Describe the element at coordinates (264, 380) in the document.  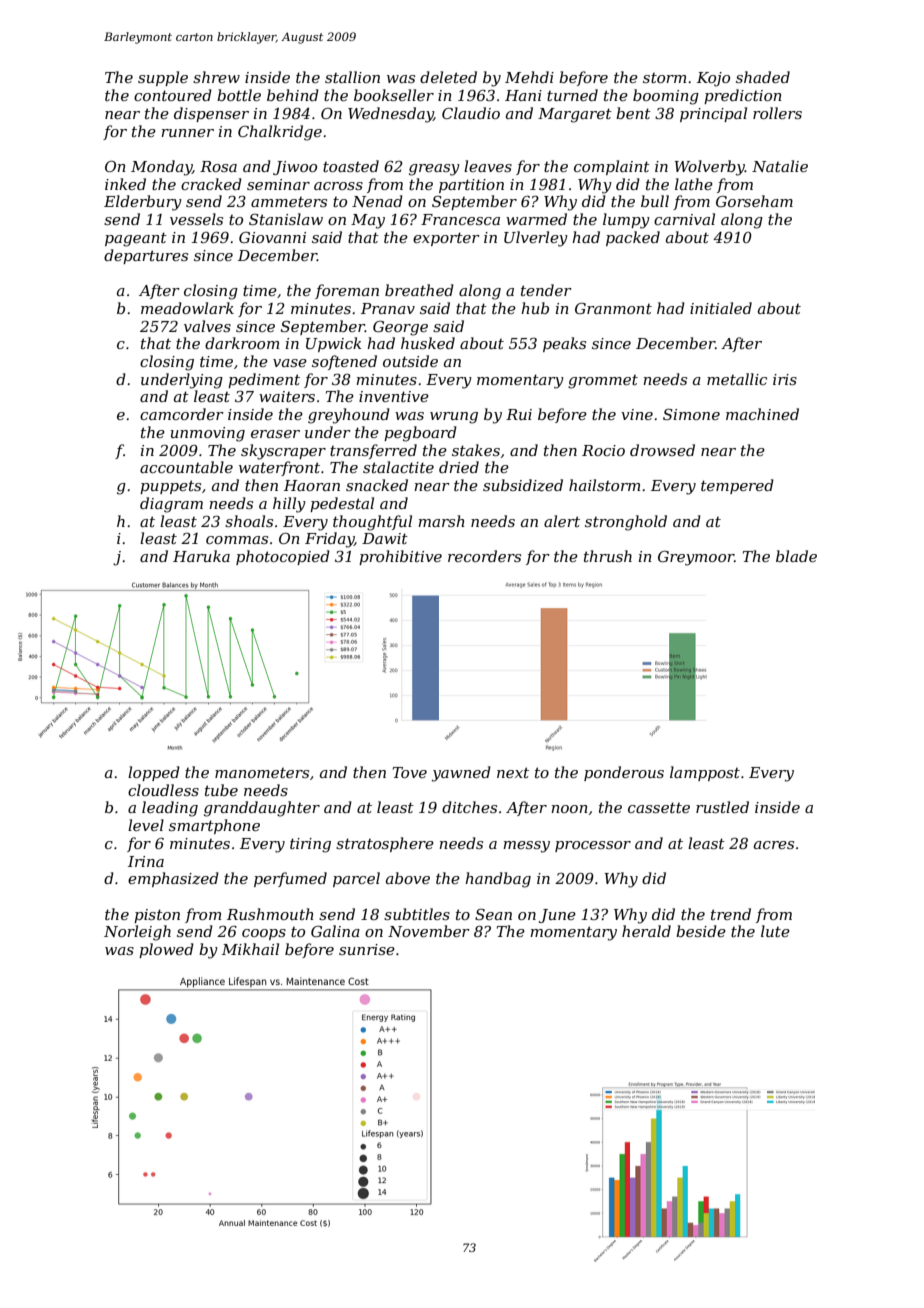
I see `pediment` at that location.
